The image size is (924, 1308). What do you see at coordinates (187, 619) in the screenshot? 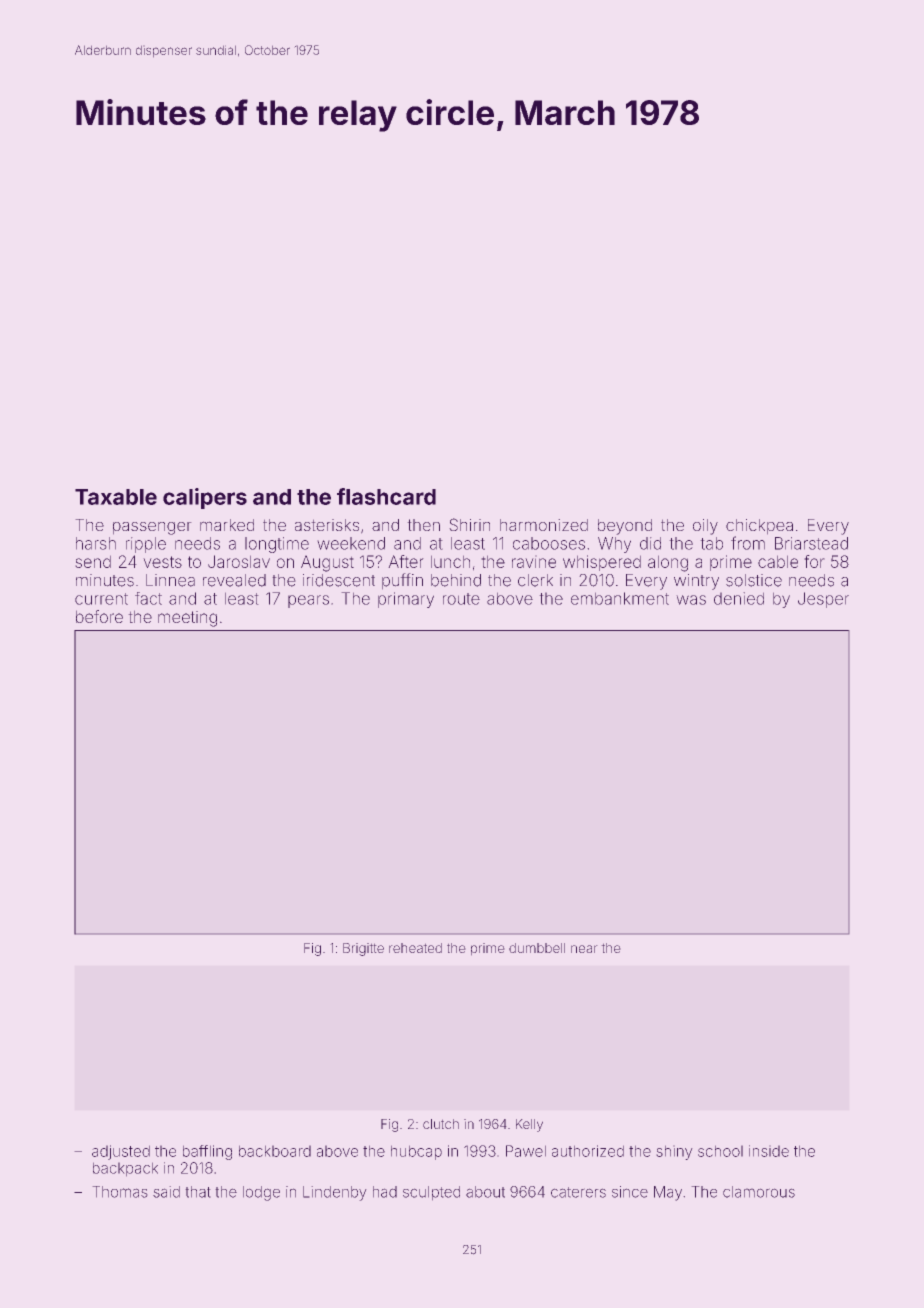
I see `meeting` at bounding box center [187, 619].
